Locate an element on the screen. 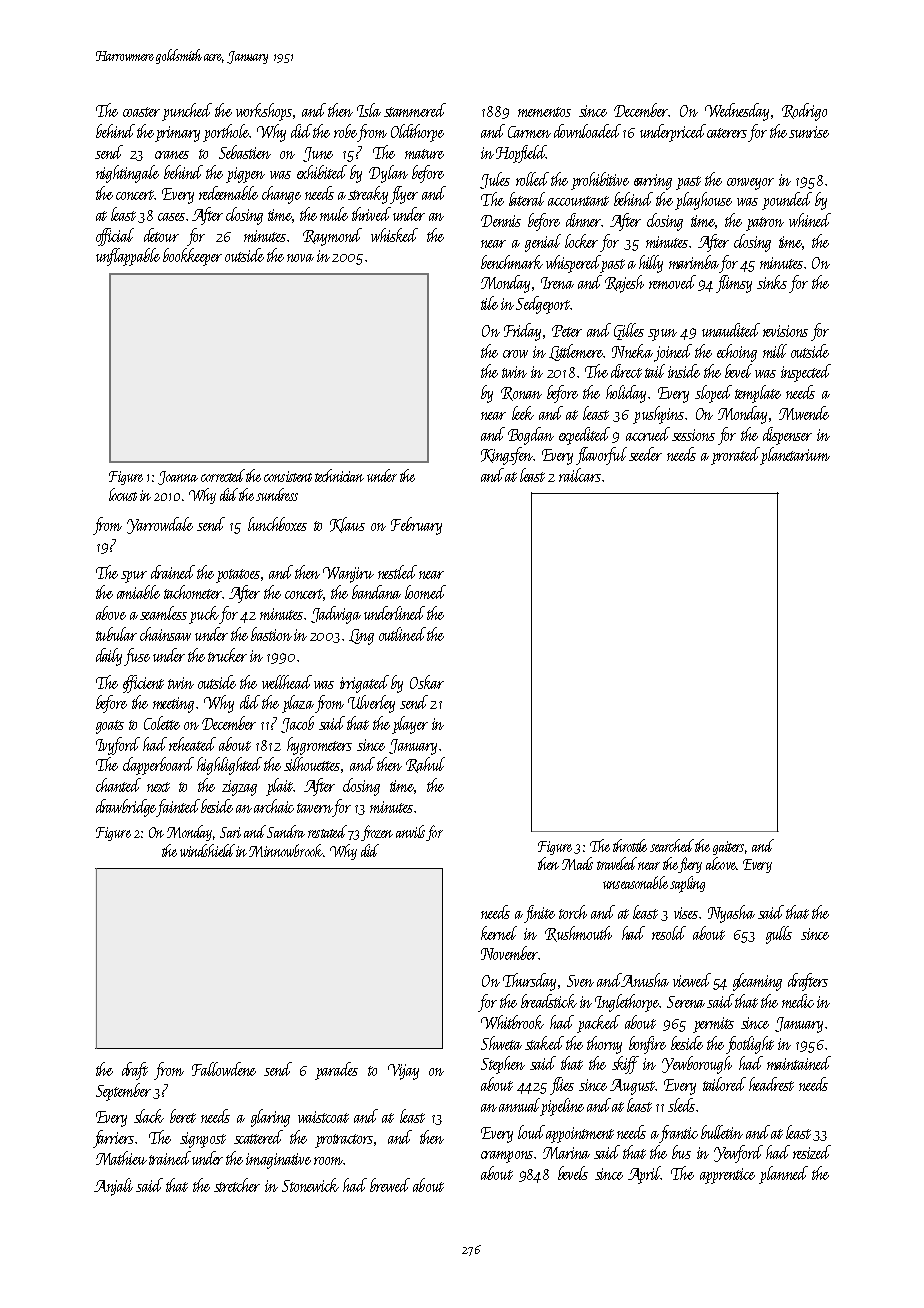 This screenshot has width=924, height=1308. mementos is located at coordinates (544, 112).
